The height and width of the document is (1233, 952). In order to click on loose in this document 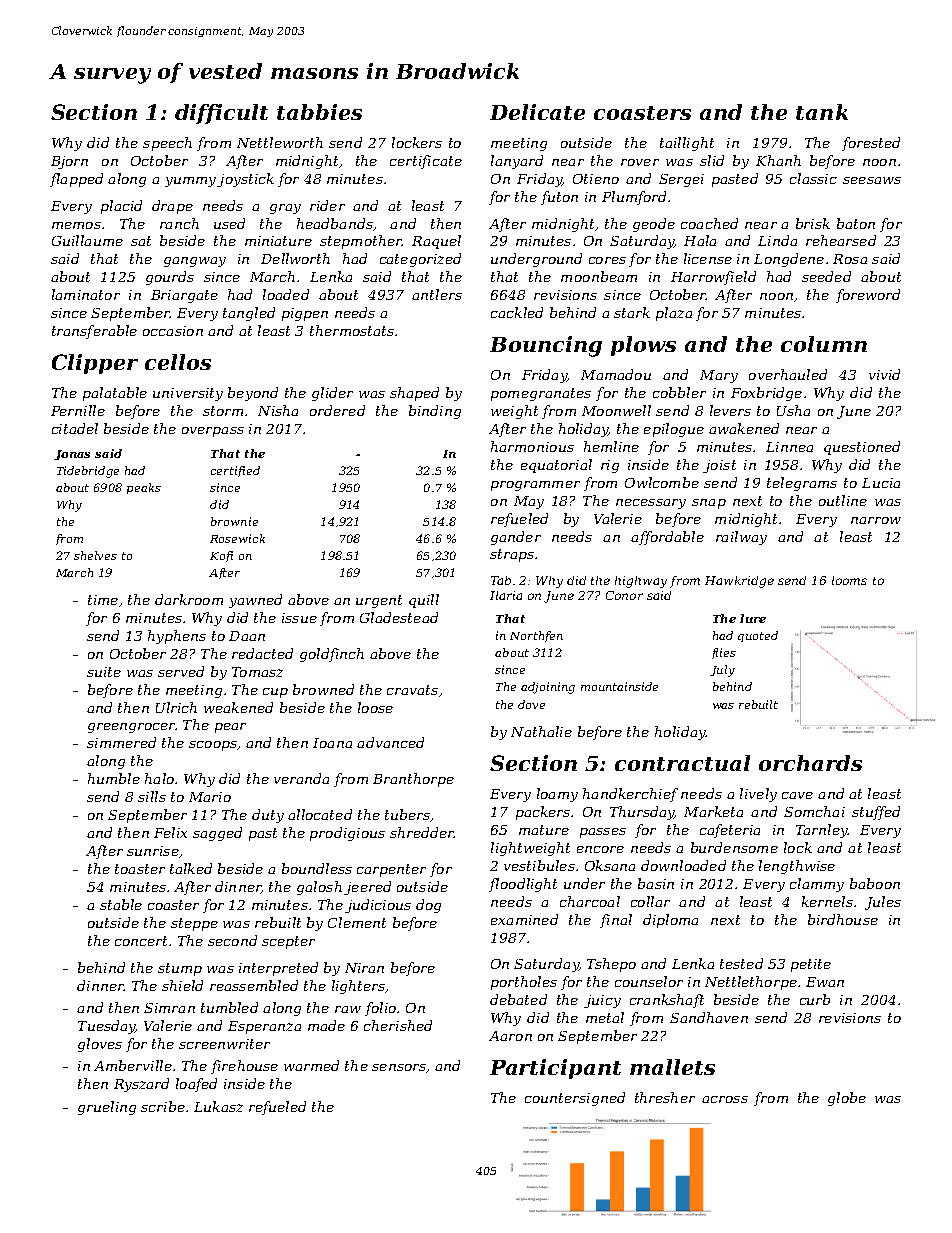, I will do `click(375, 707)`.
